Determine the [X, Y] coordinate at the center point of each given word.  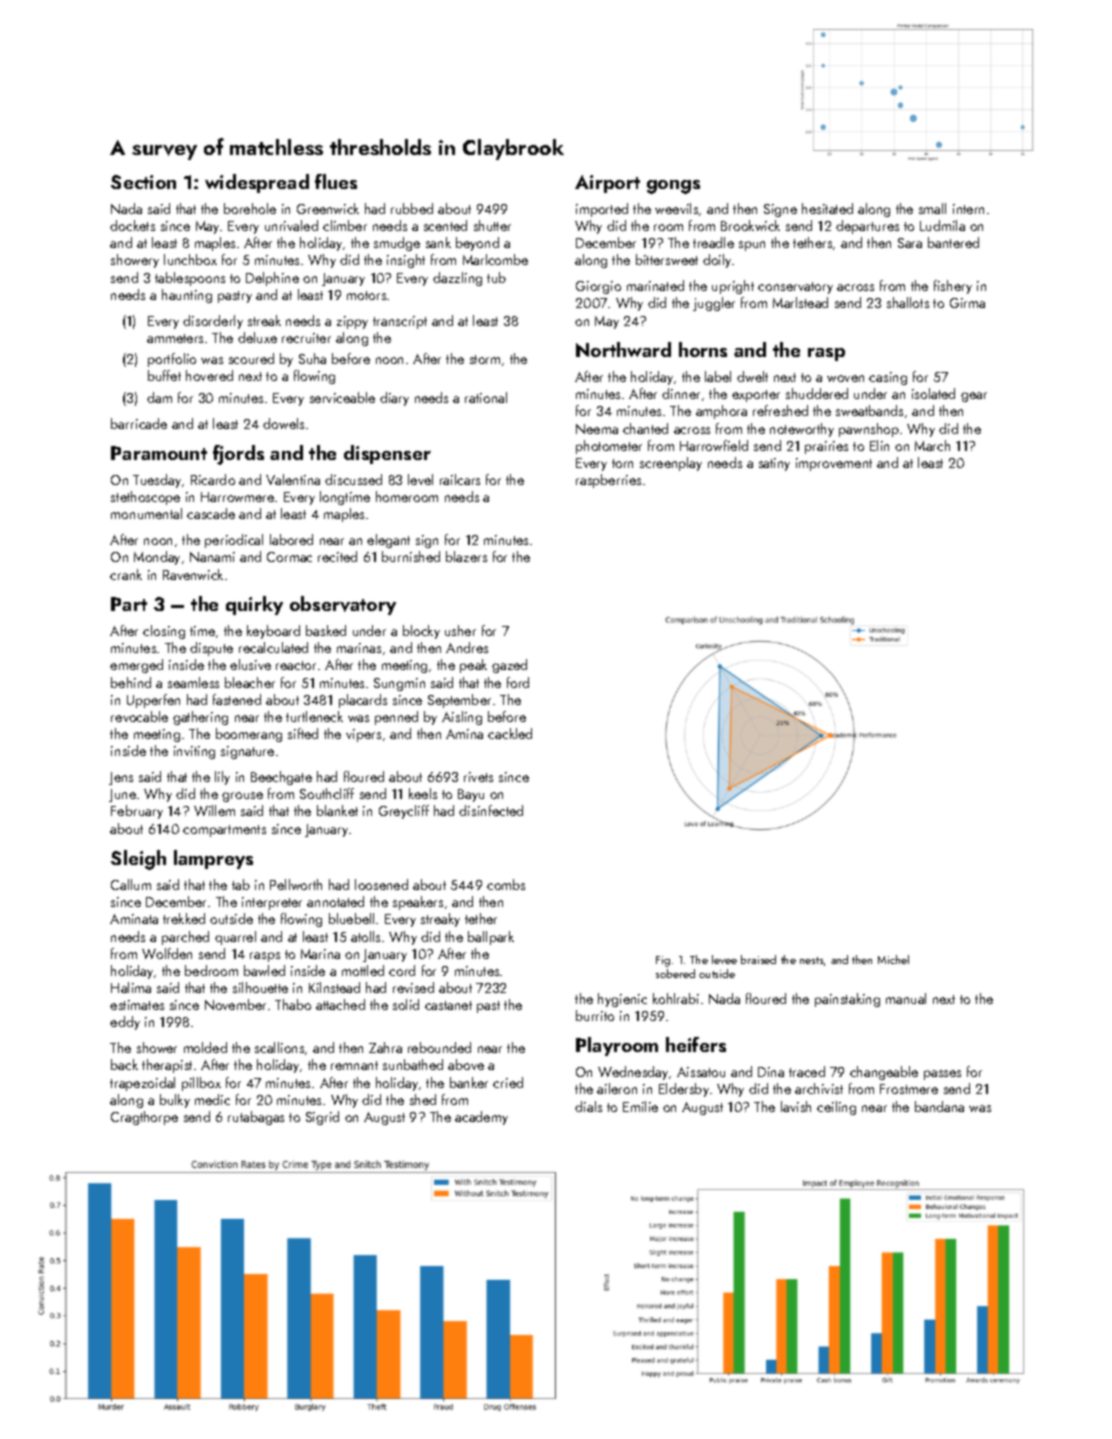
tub [496, 277]
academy [481, 1118]
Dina [771, 1072]
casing [888, 378]
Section [143, 182]
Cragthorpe [144, 1118]
